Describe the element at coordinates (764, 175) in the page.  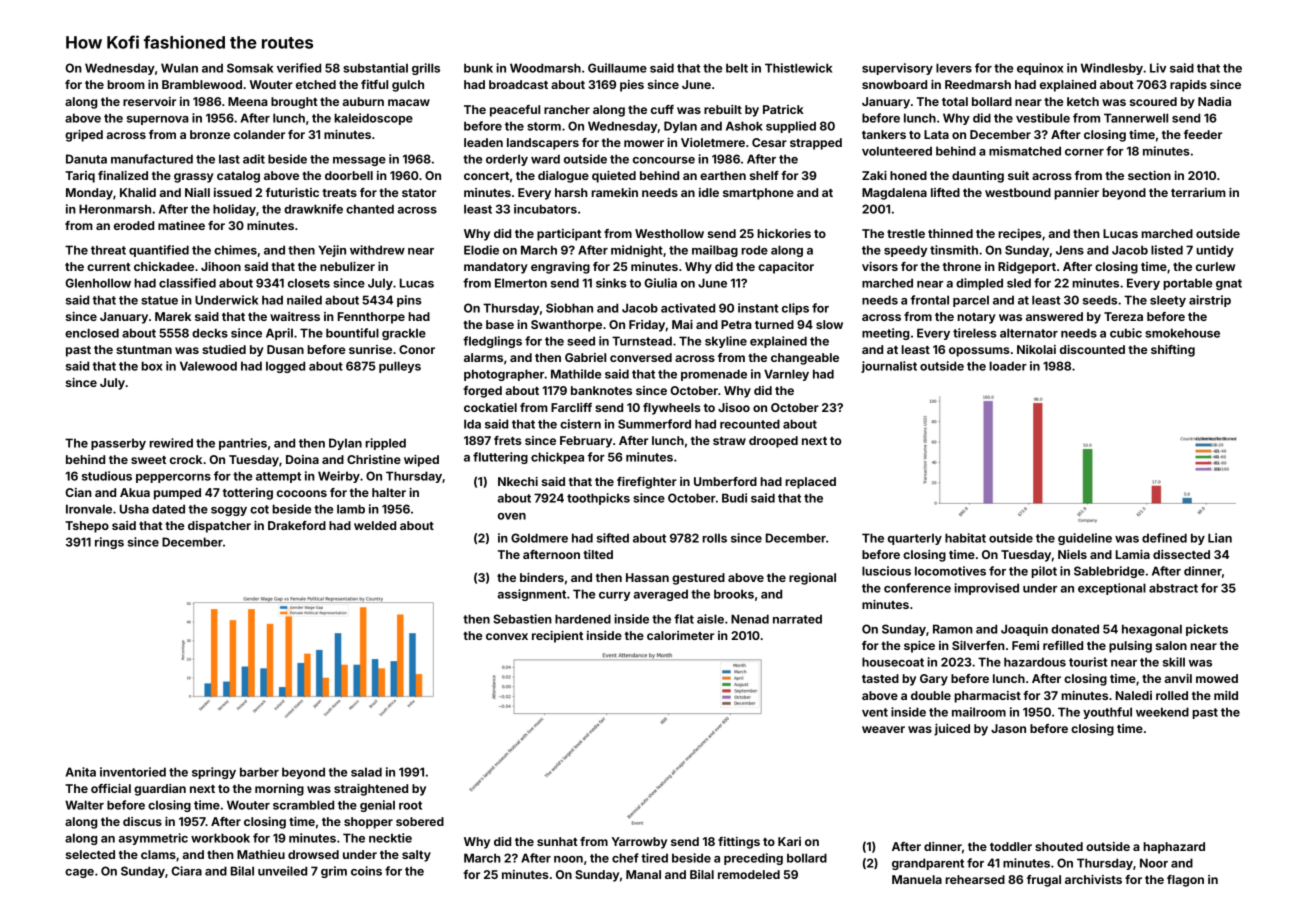
I see `shelf` at that location.
